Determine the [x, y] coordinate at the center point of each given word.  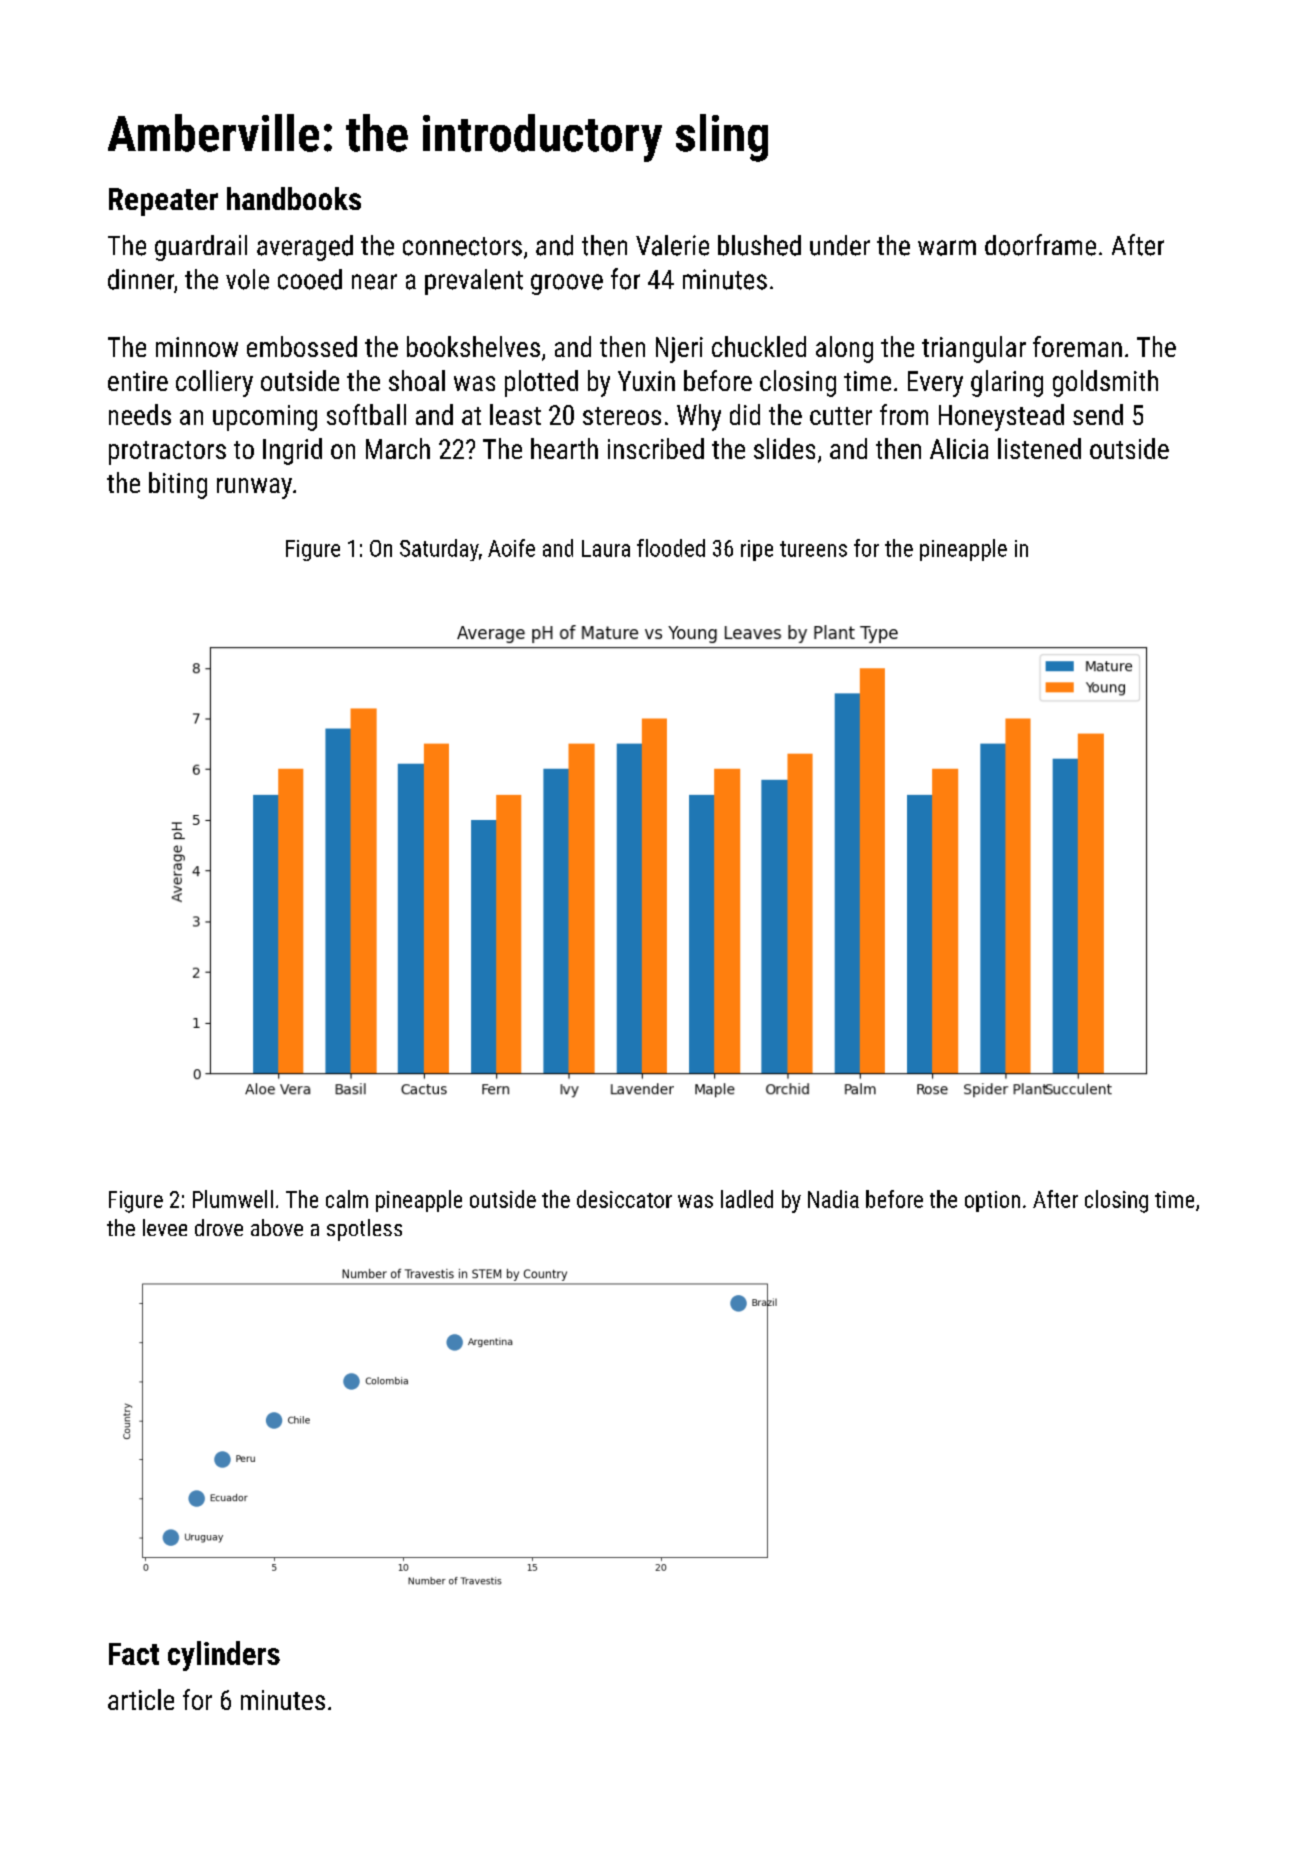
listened [1039, 448]
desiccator [624, 1199]
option [992, 1201]
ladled [747, 1199]
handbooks [294, 198]
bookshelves [473, 346]
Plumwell [233, 1199]
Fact [134, 1654]
